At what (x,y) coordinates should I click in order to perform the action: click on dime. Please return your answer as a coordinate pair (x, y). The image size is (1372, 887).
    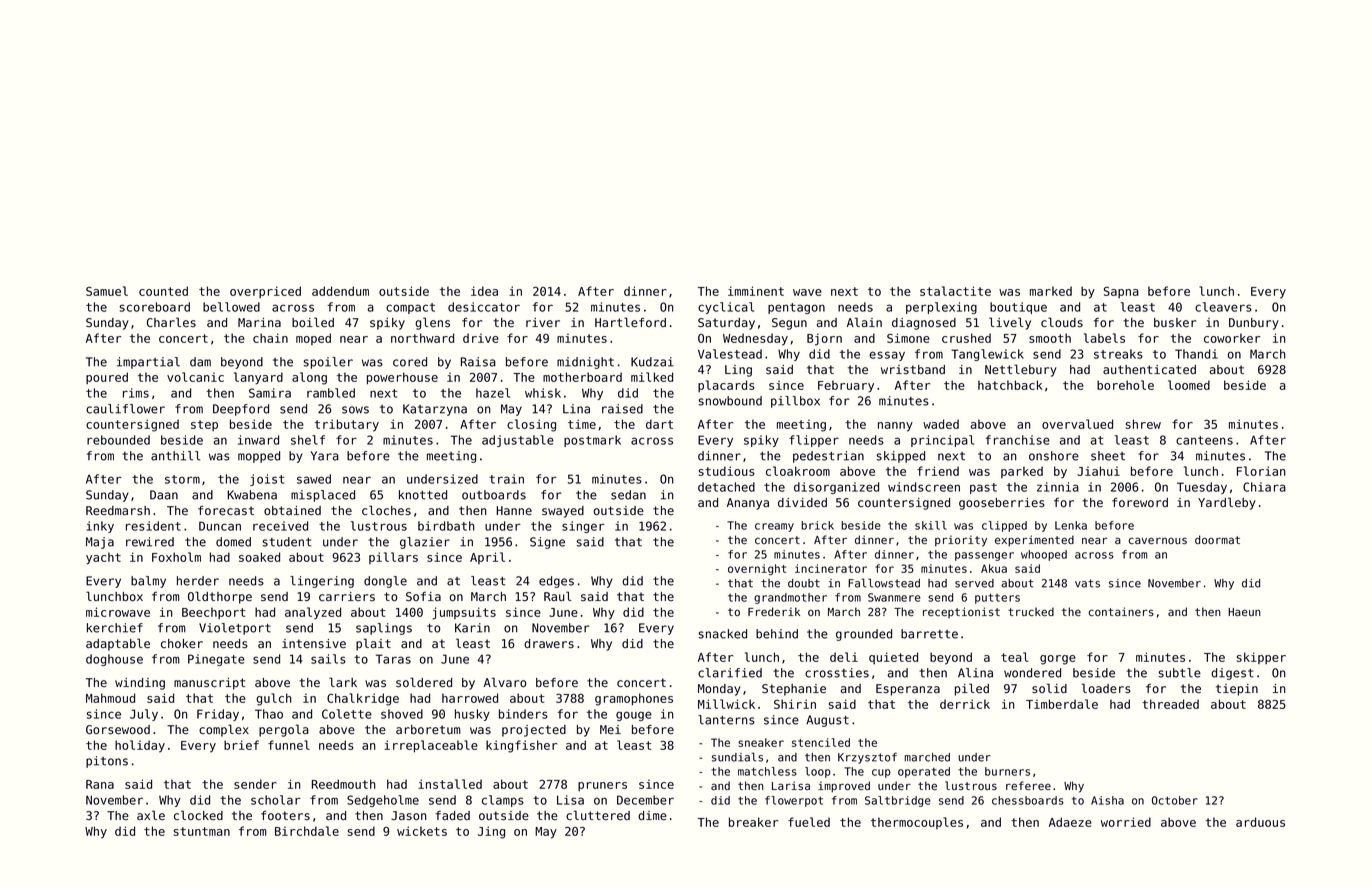
    Looking at the image, I should click on (652, 815).
